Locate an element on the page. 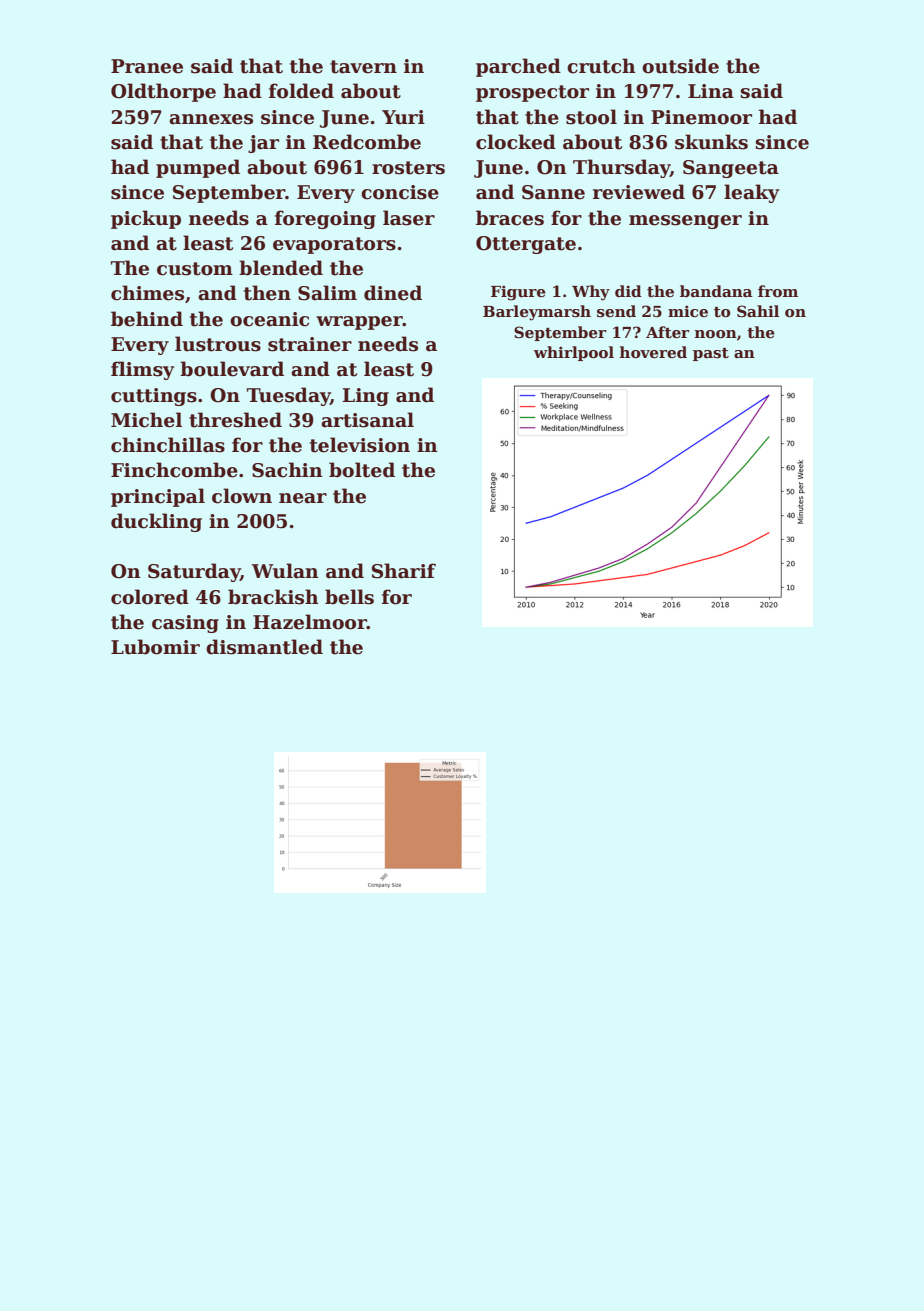 This image has width=924, height=1311. Pranee is located at coordinates (147, 66).
